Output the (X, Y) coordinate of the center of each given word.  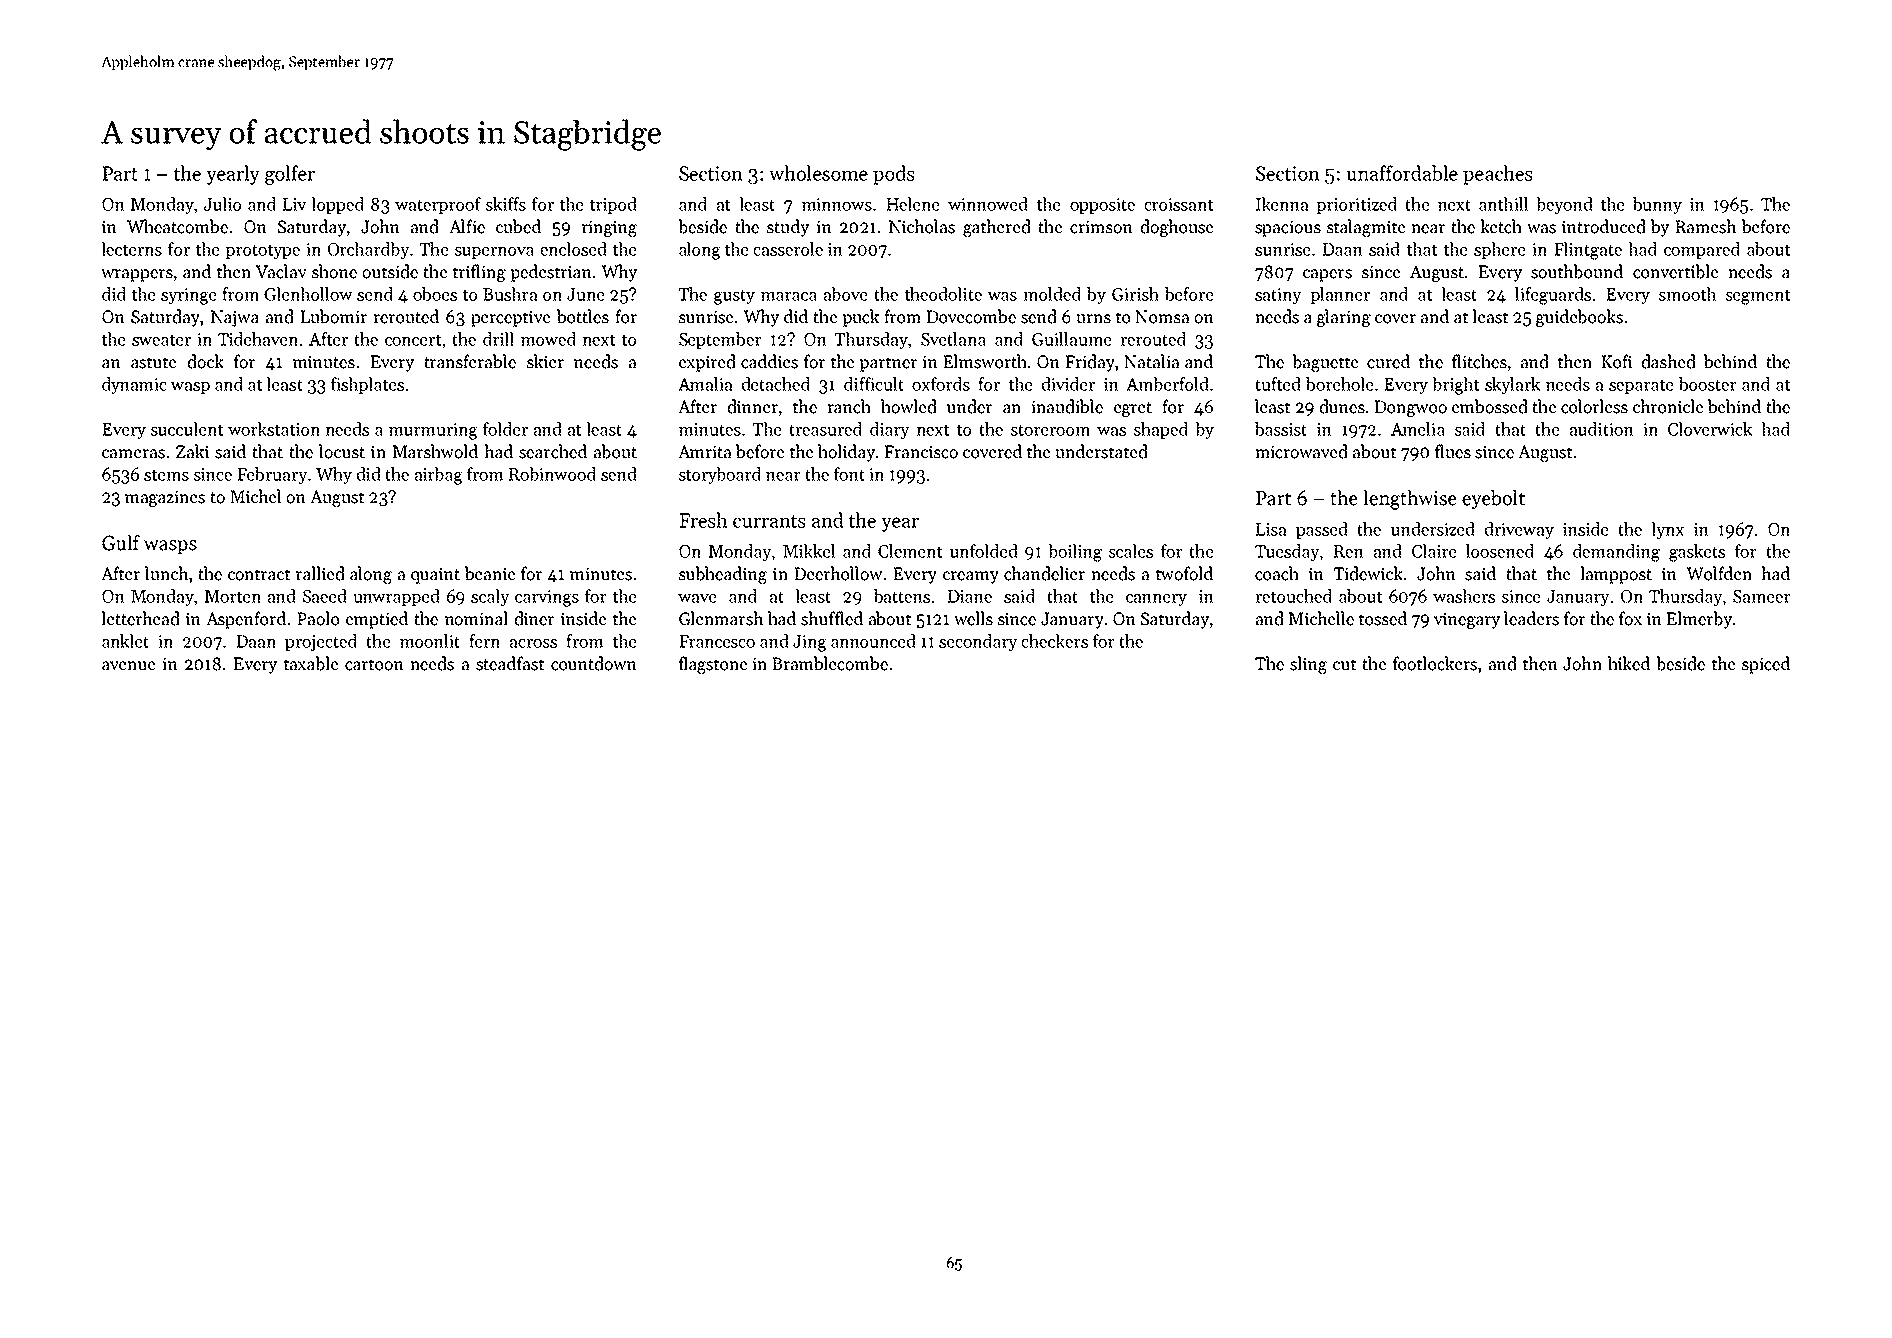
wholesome (818, 173)
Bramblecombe (830, 663)
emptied (377, 620)
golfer (290, 175)
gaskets (1697, 553)
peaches (1498, 175)
